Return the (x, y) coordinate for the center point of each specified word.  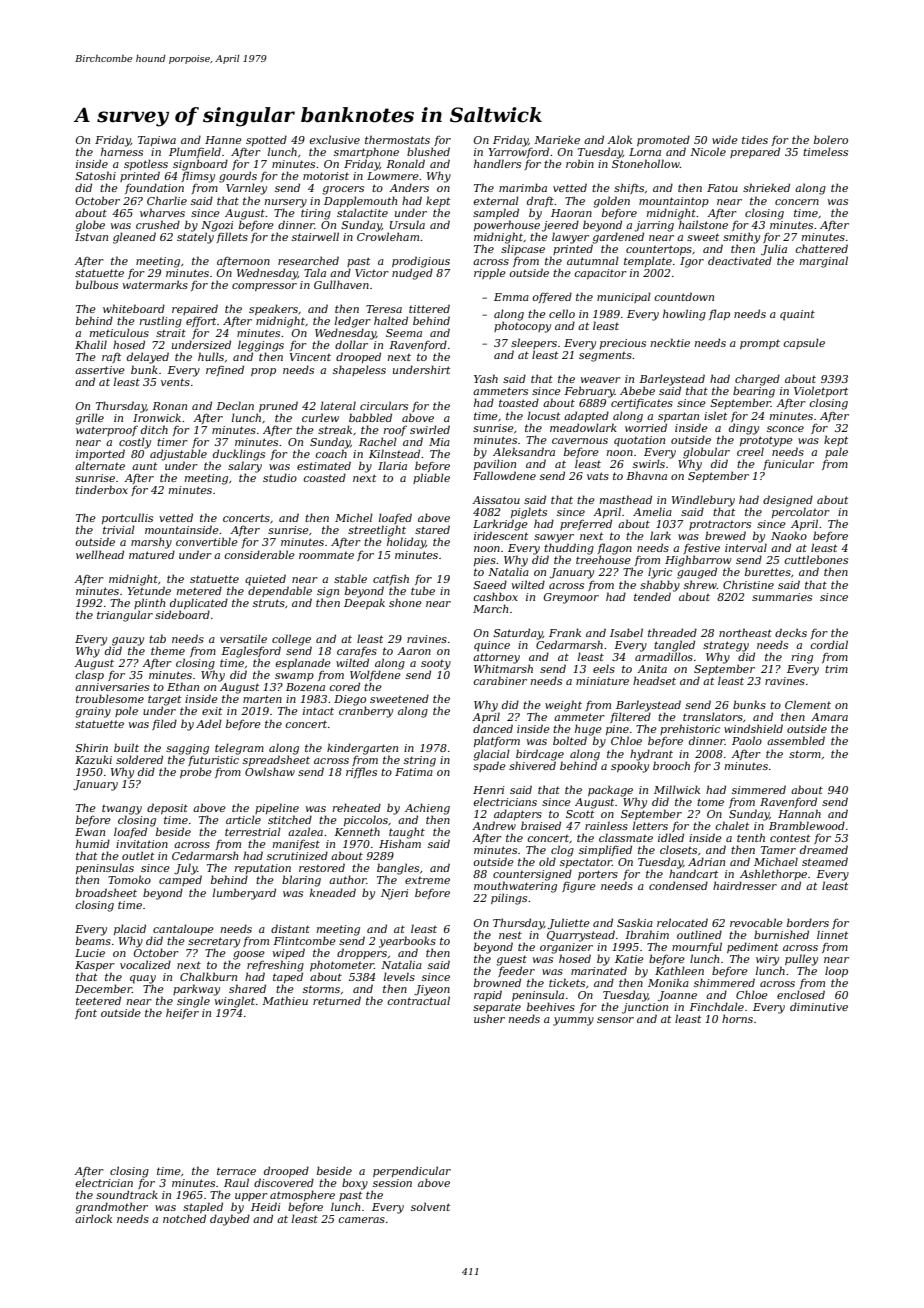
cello (562, 313)
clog (562, 851)
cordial (829, 644)
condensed (678, 885)
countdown (684, 296)
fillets (232, 237)
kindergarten (362, 749)
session (392, 1183)
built (126, 747)
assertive (100, 370)
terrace (236, 1171)
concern (797, 202)
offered (552, 297)
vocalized (145, 964)
